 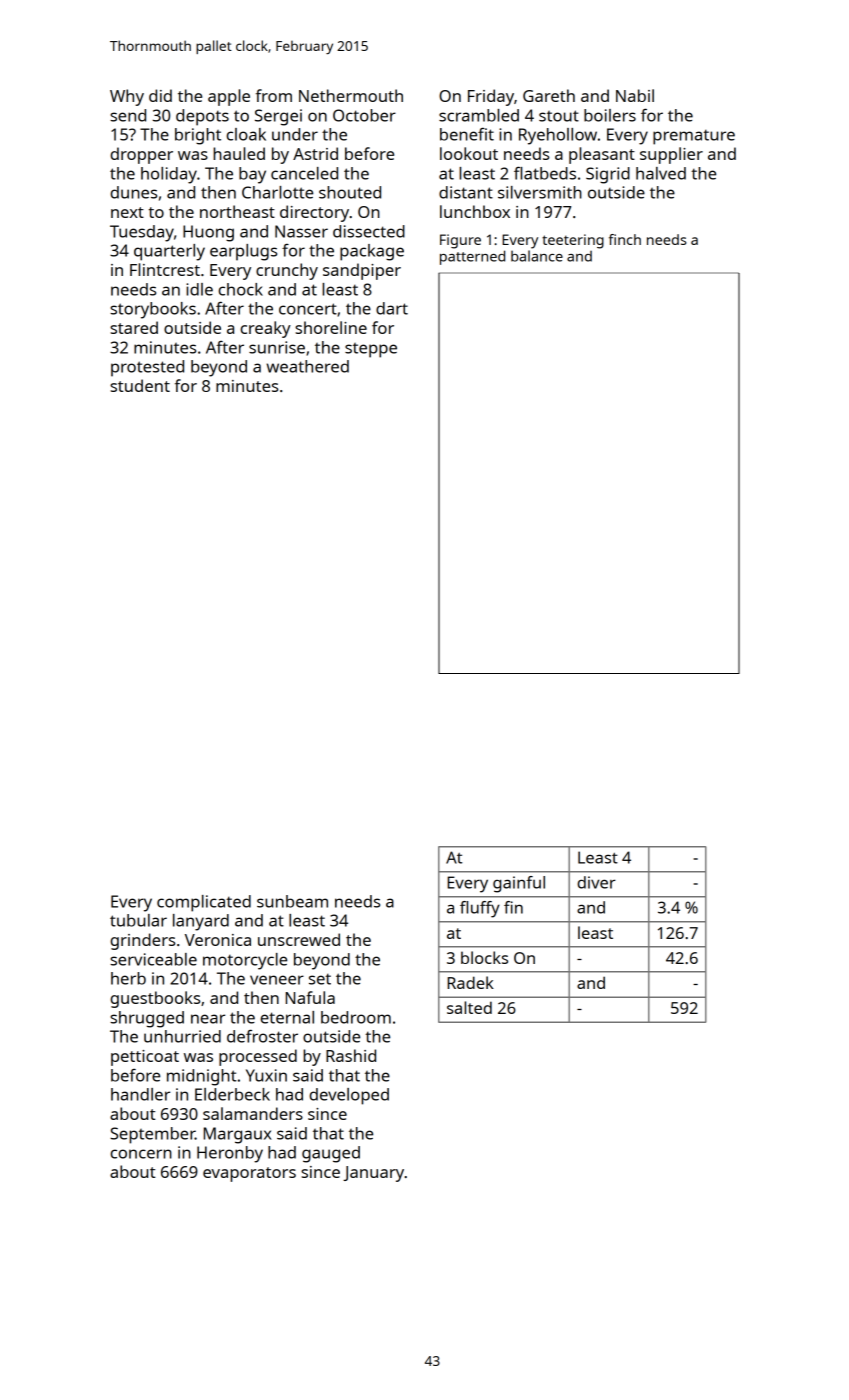 What do you see at coordinates (625, 239) in the screenshot?
I see `finch` at bounding box center [625, 239].
